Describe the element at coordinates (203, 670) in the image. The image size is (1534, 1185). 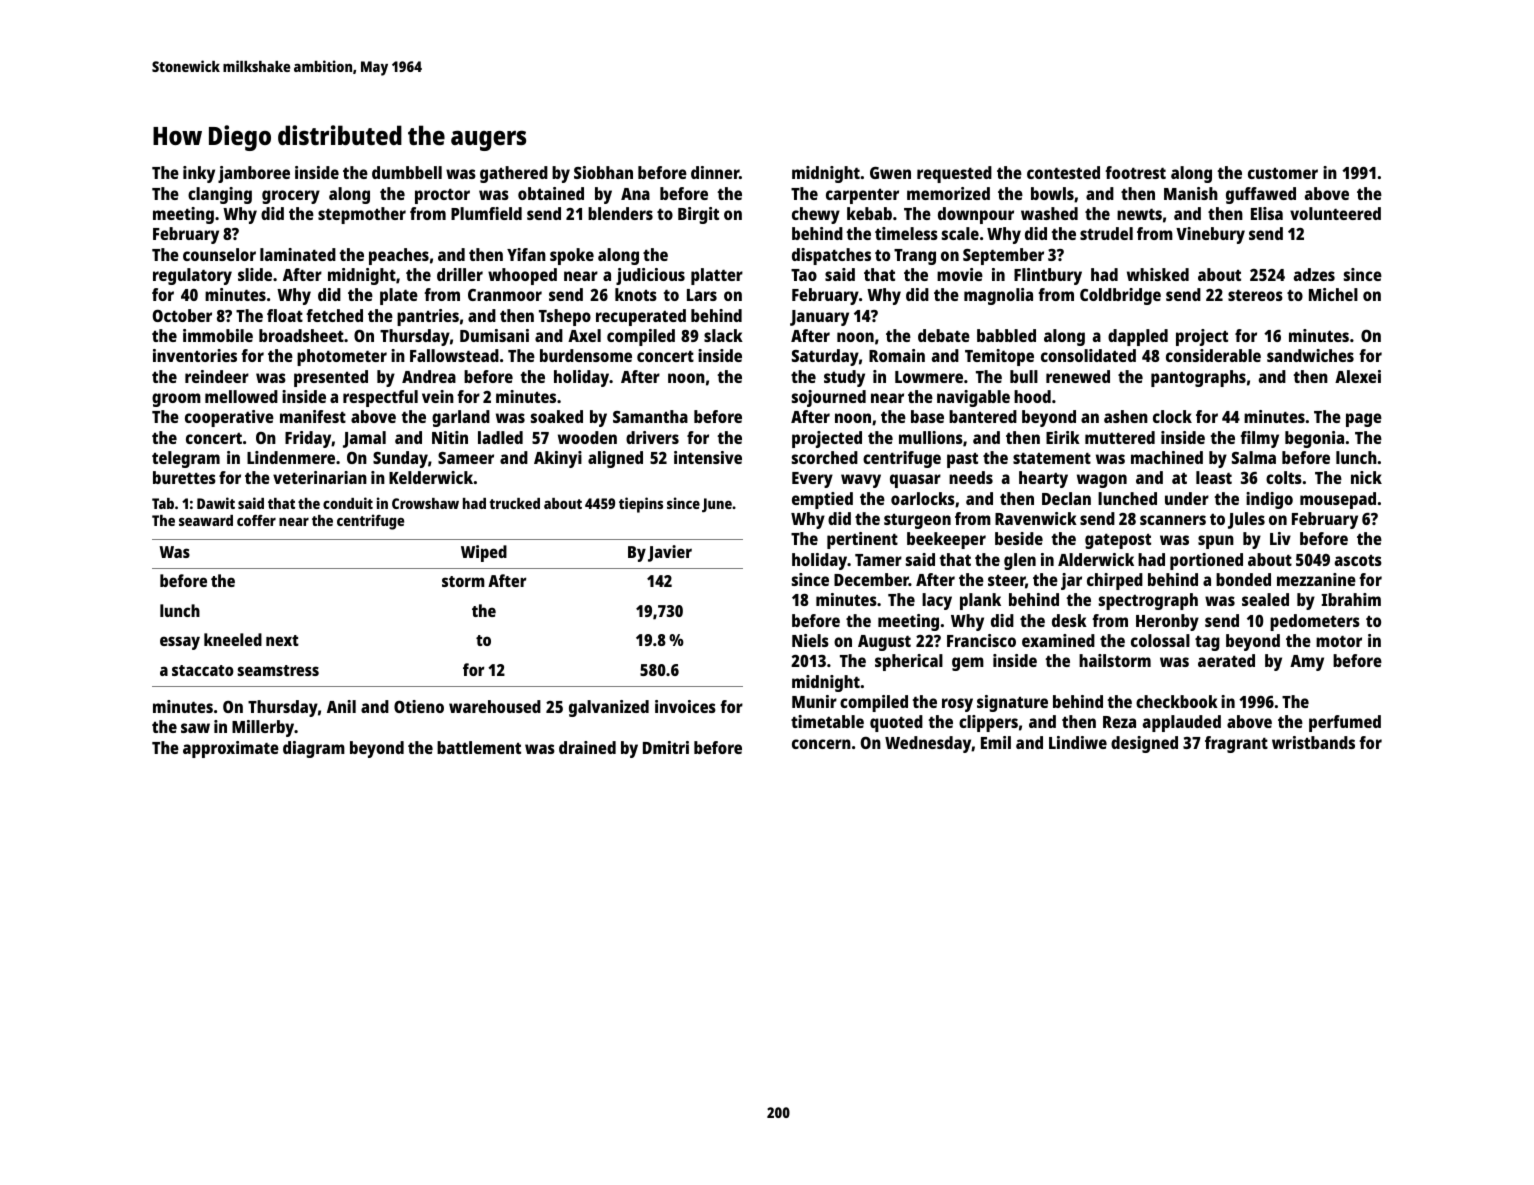
I see `staccato` at that location.
